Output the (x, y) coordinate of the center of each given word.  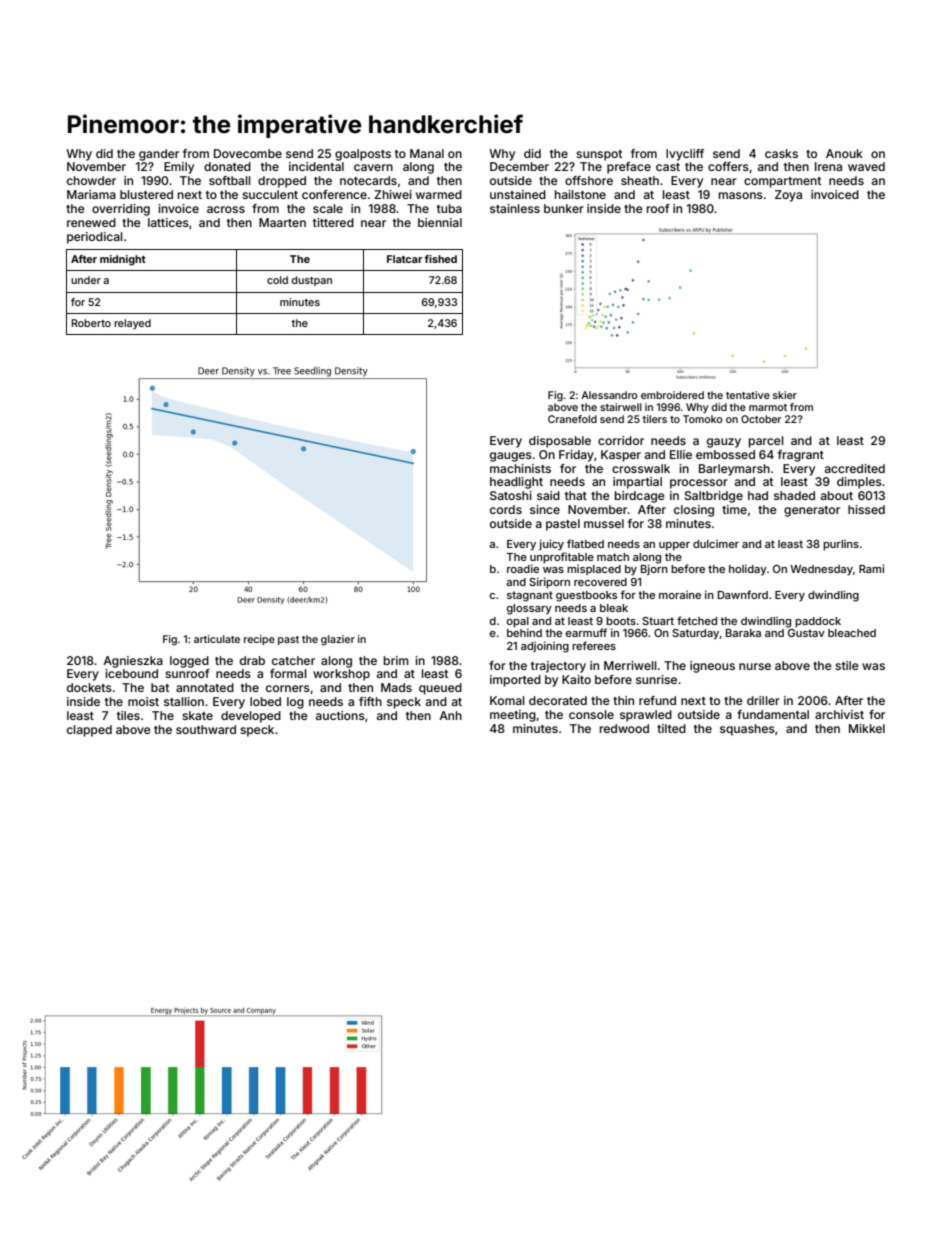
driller (763, 700)
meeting (513, 716)
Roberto (91, 323)
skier (785, 395)
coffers (728, 166)
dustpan (312, 281)
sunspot (599, 155)
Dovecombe (248, 153)
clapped (89, 731)
